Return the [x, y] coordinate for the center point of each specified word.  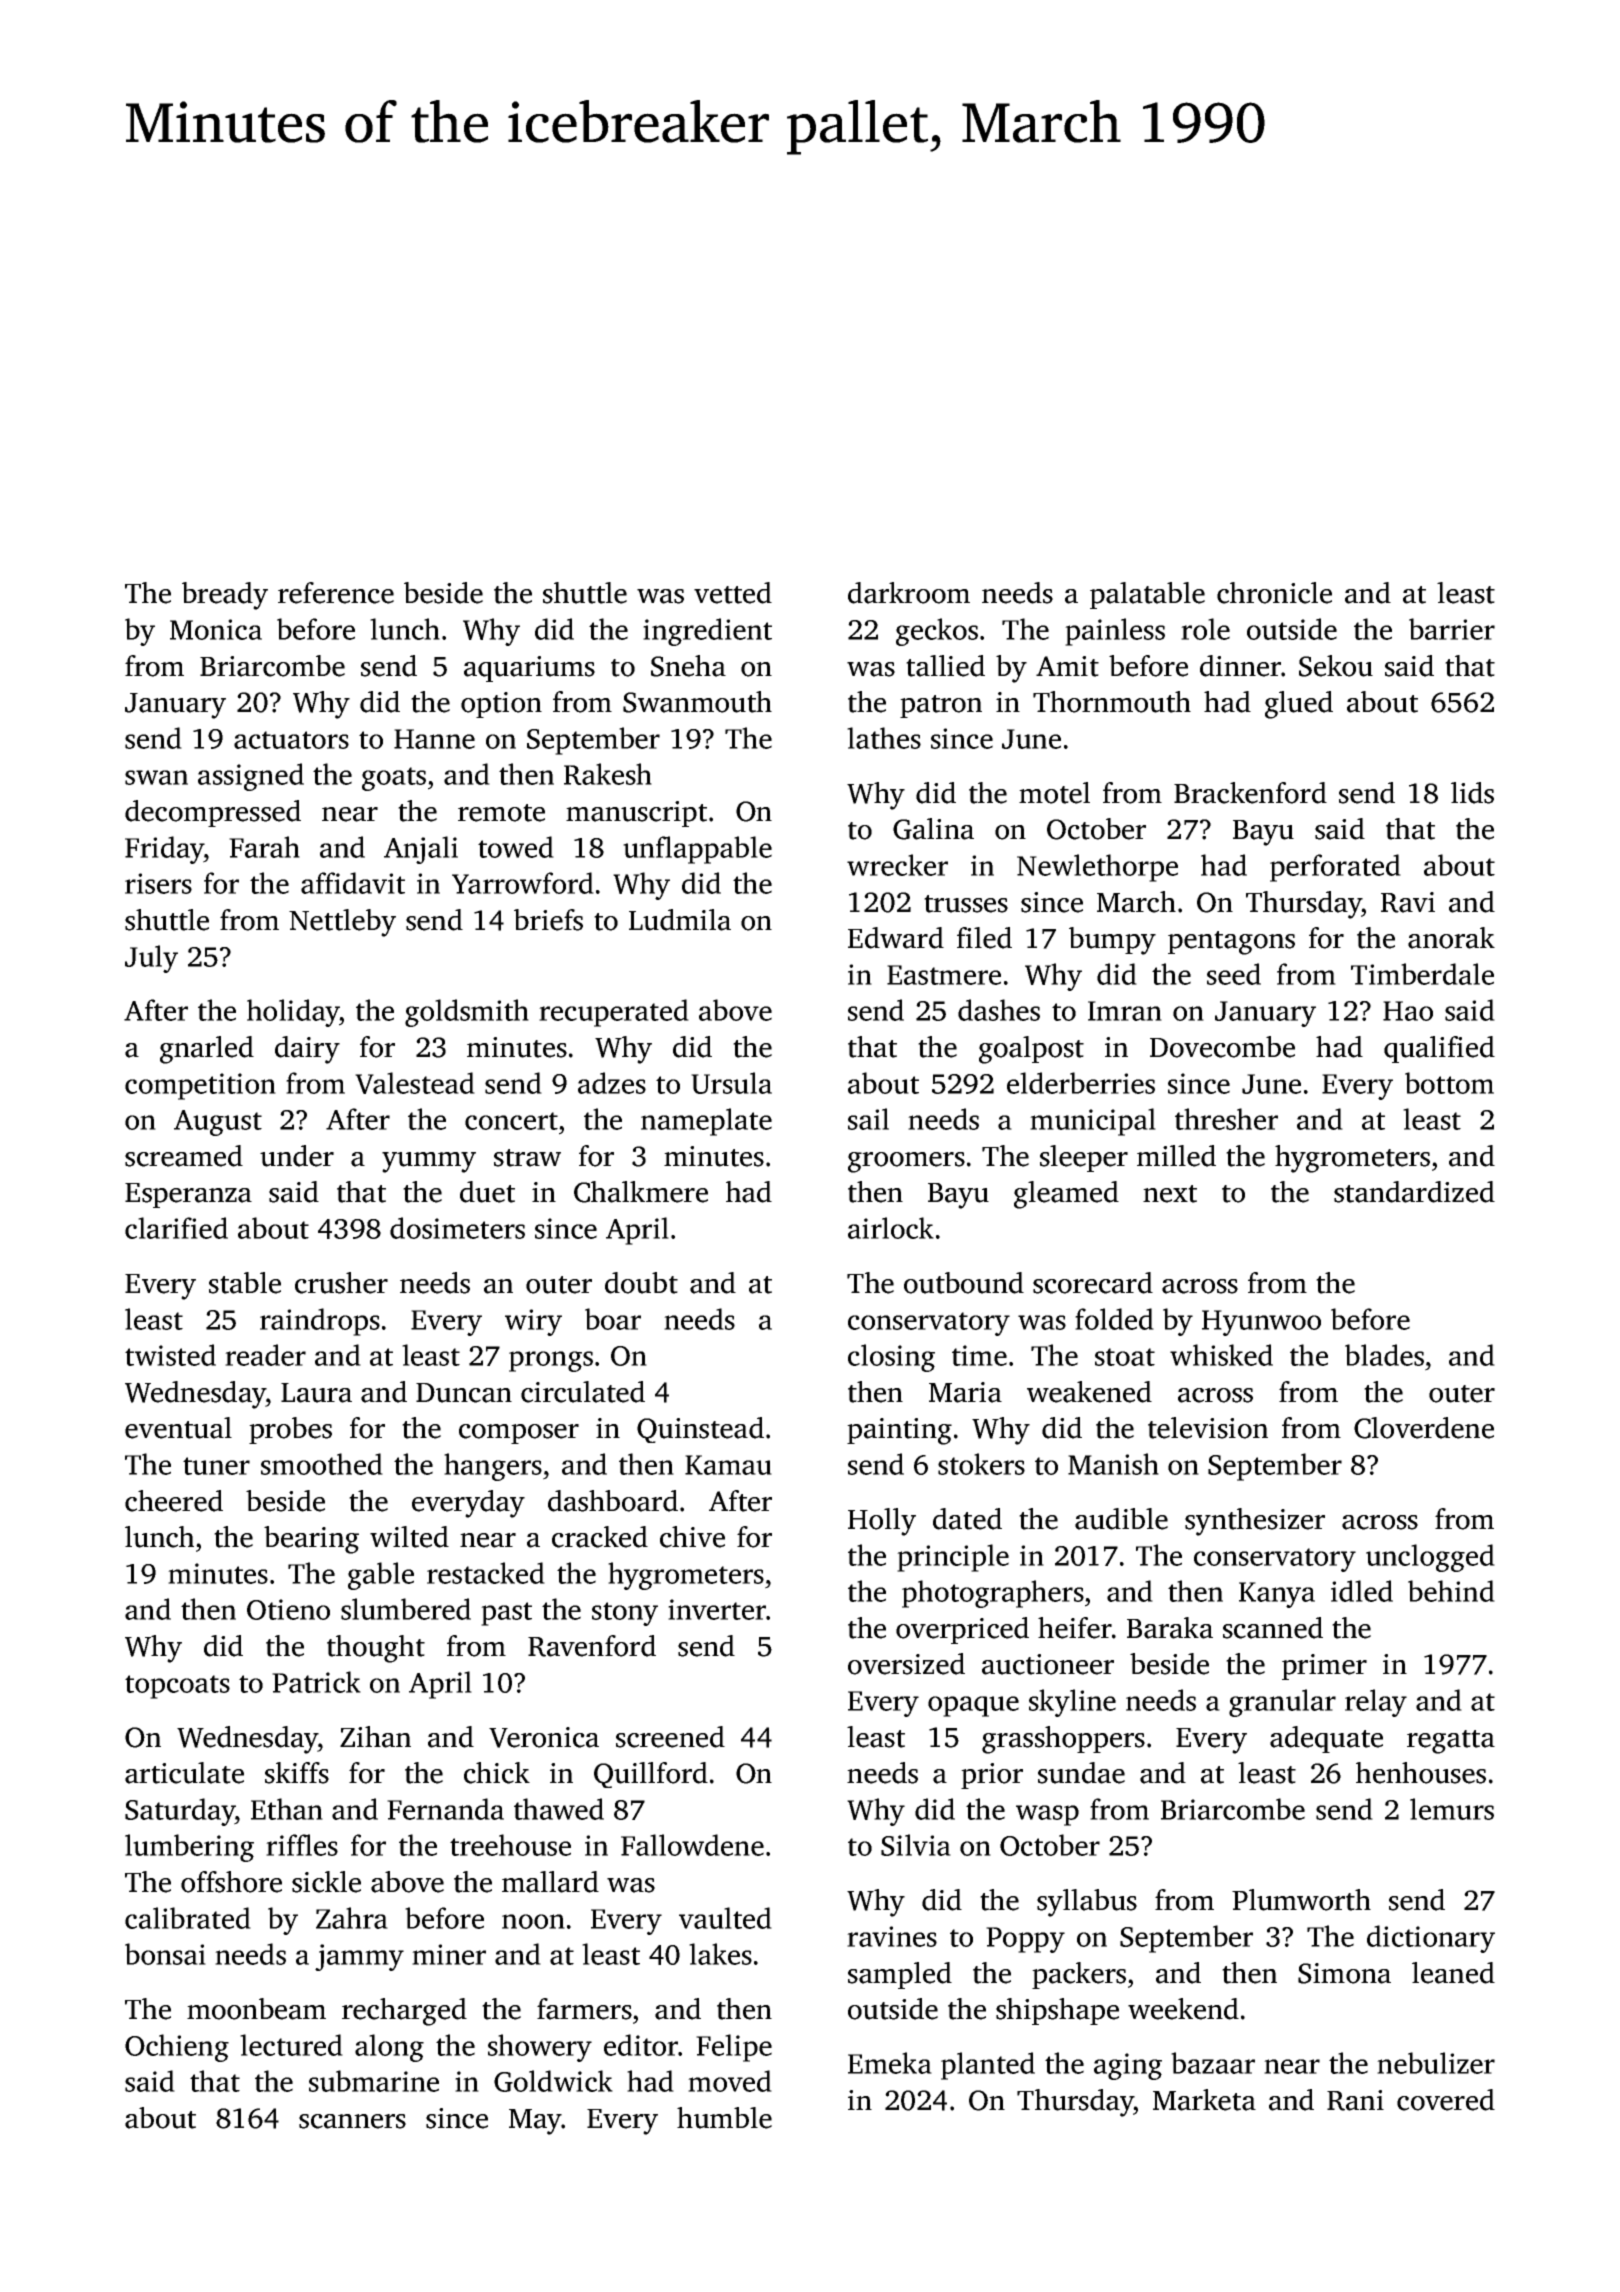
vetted [733, 593]
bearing [311, 1540]
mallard [550, 1882]
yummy [429, 1162]
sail [868, 1119]
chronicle [1274, 593]
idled [1362, 1591]
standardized [1414, 1192]
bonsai [165, 1954]
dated [967, 1519]
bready [225, 596]
